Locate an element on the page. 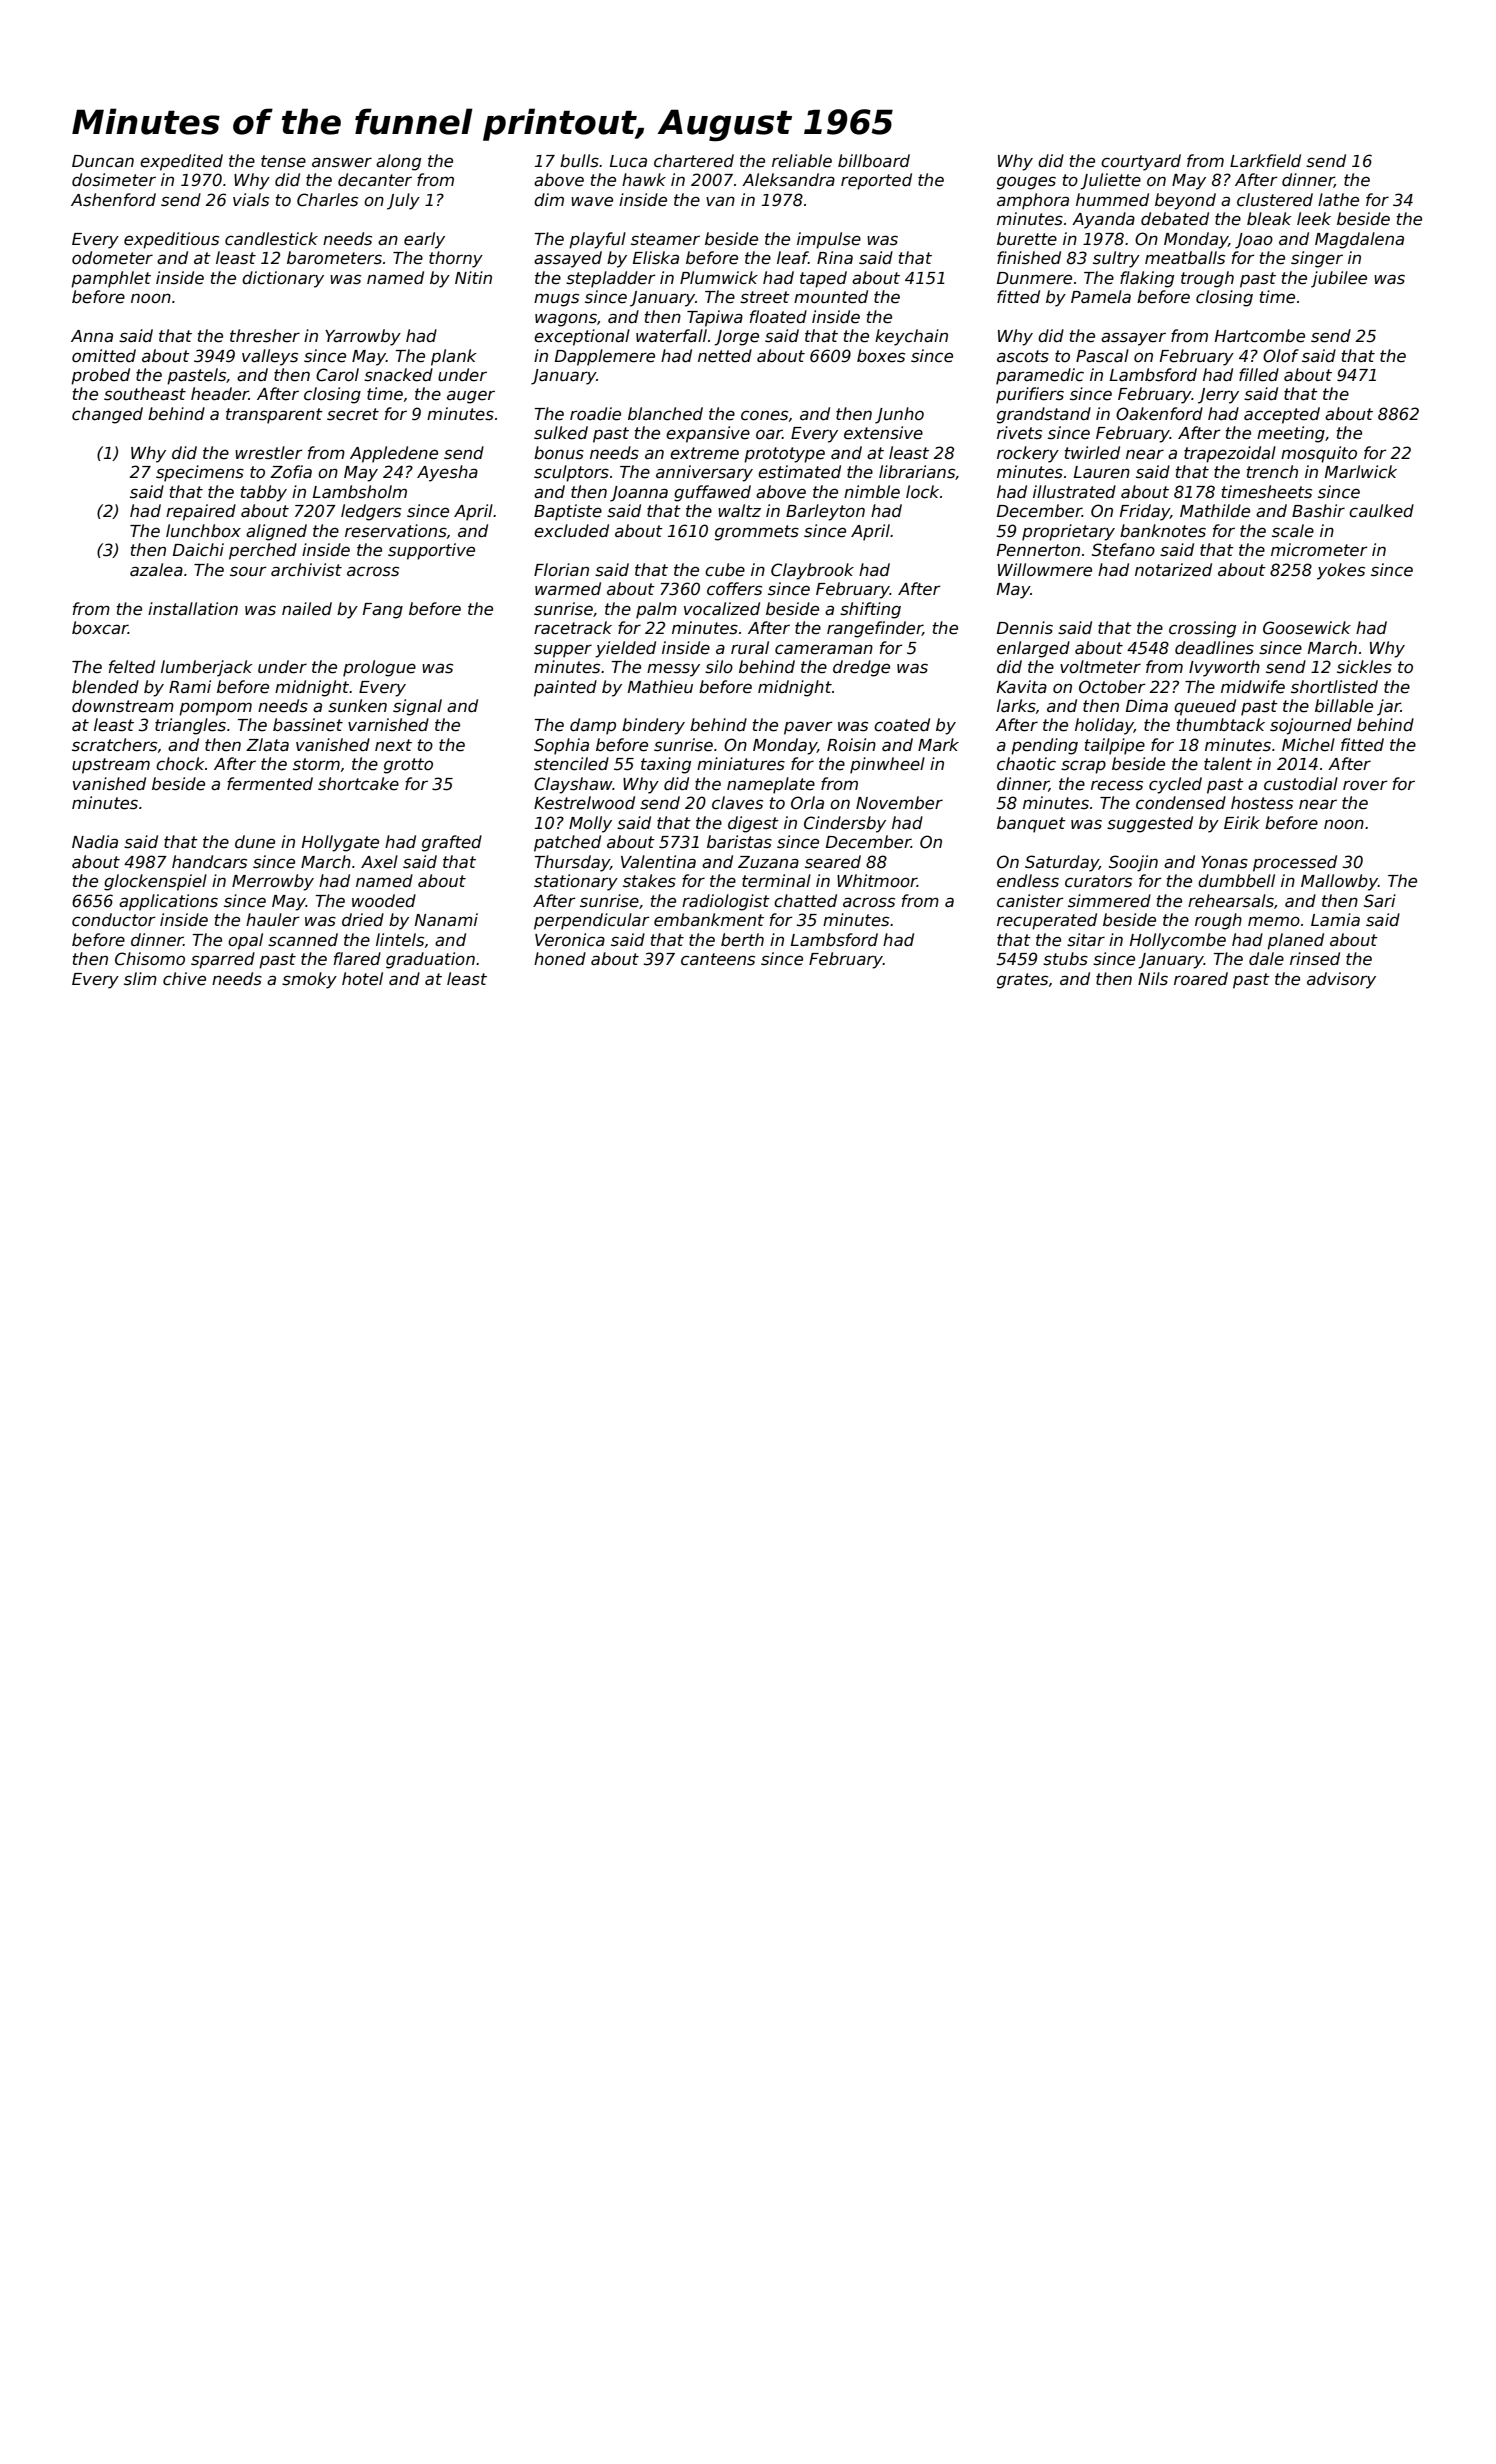 The height and width of the page is (2464, 1496). Larkfield is located at coordinates (1265, 161).
